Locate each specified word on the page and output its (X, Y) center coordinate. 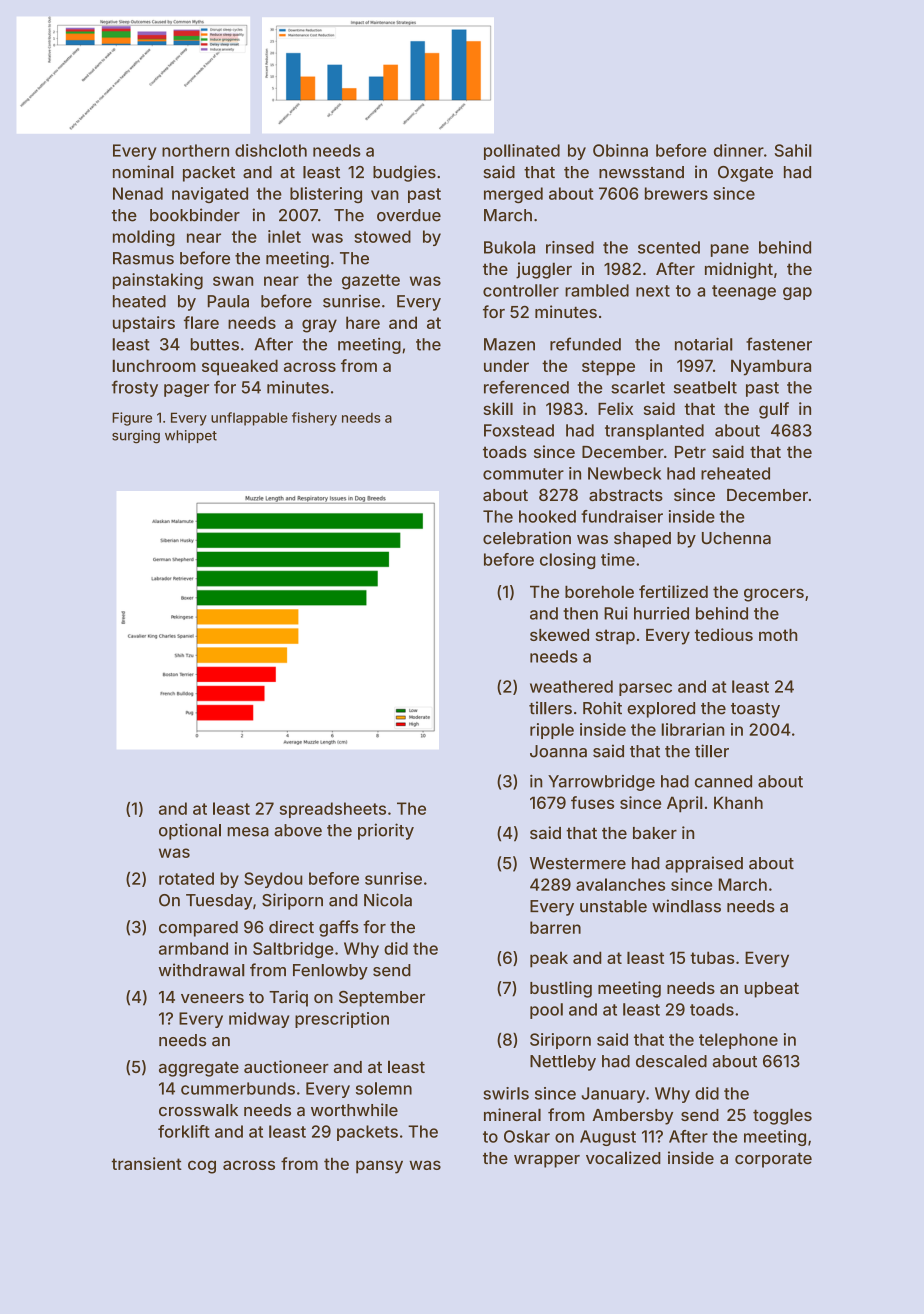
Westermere (578, 863)
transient (147, 1163)
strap (615, 637)
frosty (135, 388)
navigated (210, 195)
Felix (615, 408)
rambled (597, 290)
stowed (382, 236)
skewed (559, 635)
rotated (186, 878)
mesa (248, 832)
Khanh (738, 802)
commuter (523, 474)
